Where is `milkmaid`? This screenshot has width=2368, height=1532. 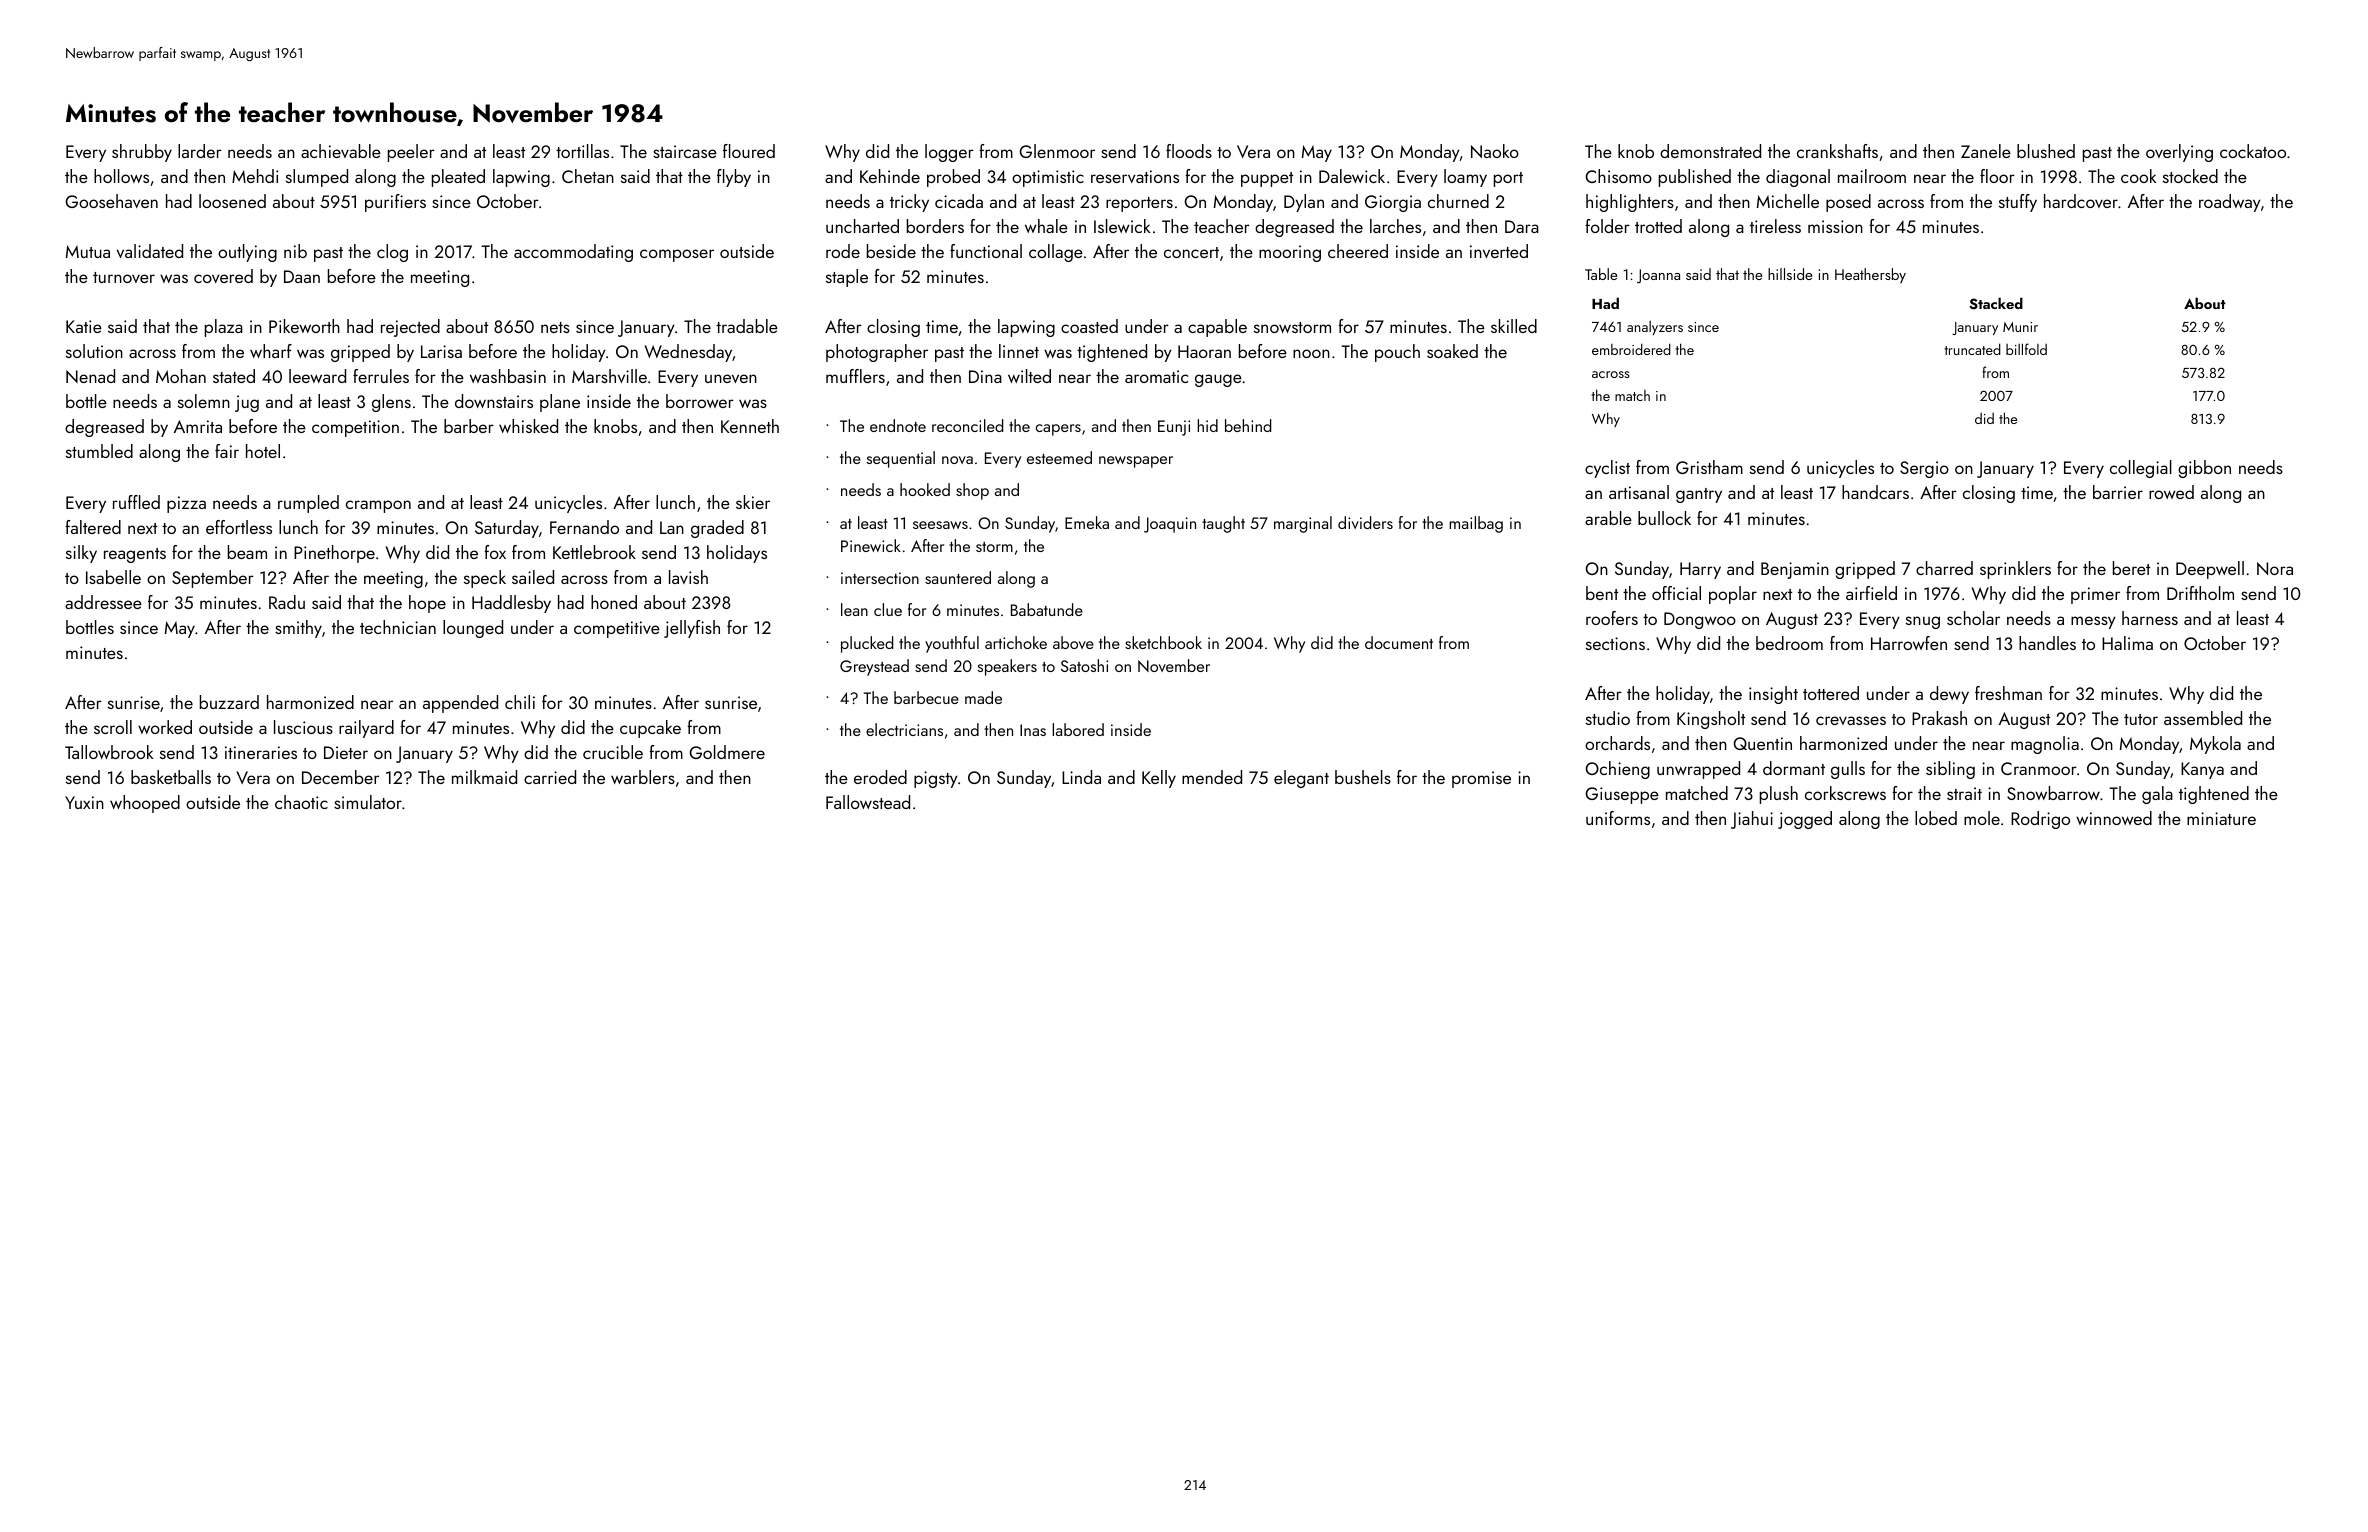 milkmaid is located at coordinates (484, 777).
